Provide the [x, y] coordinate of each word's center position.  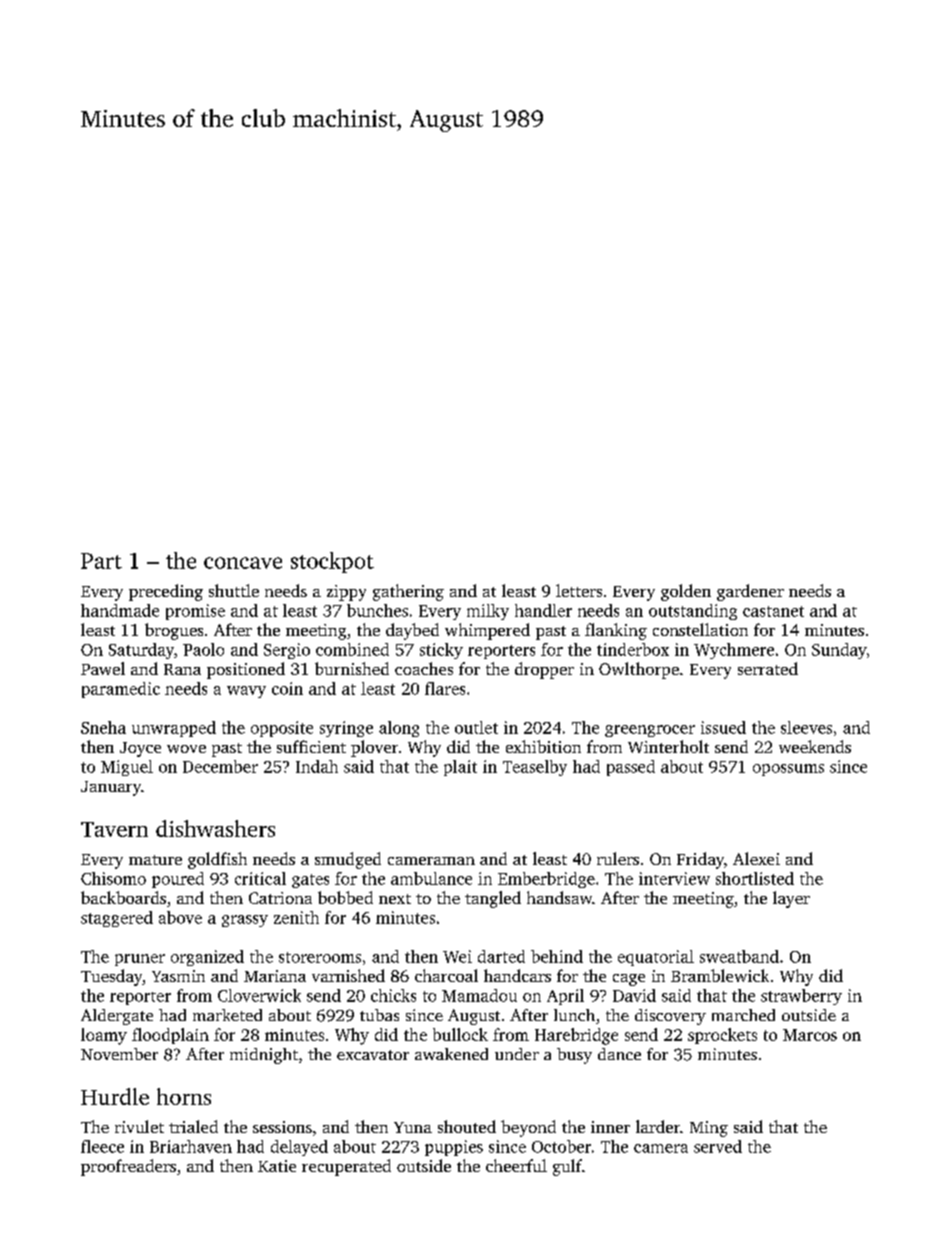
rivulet [139, 1126]
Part [101, 561]
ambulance [431, 878]
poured [178, 880]
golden [686, 592]
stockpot [332, 562]
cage [629, 980]
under [517, 1054]
